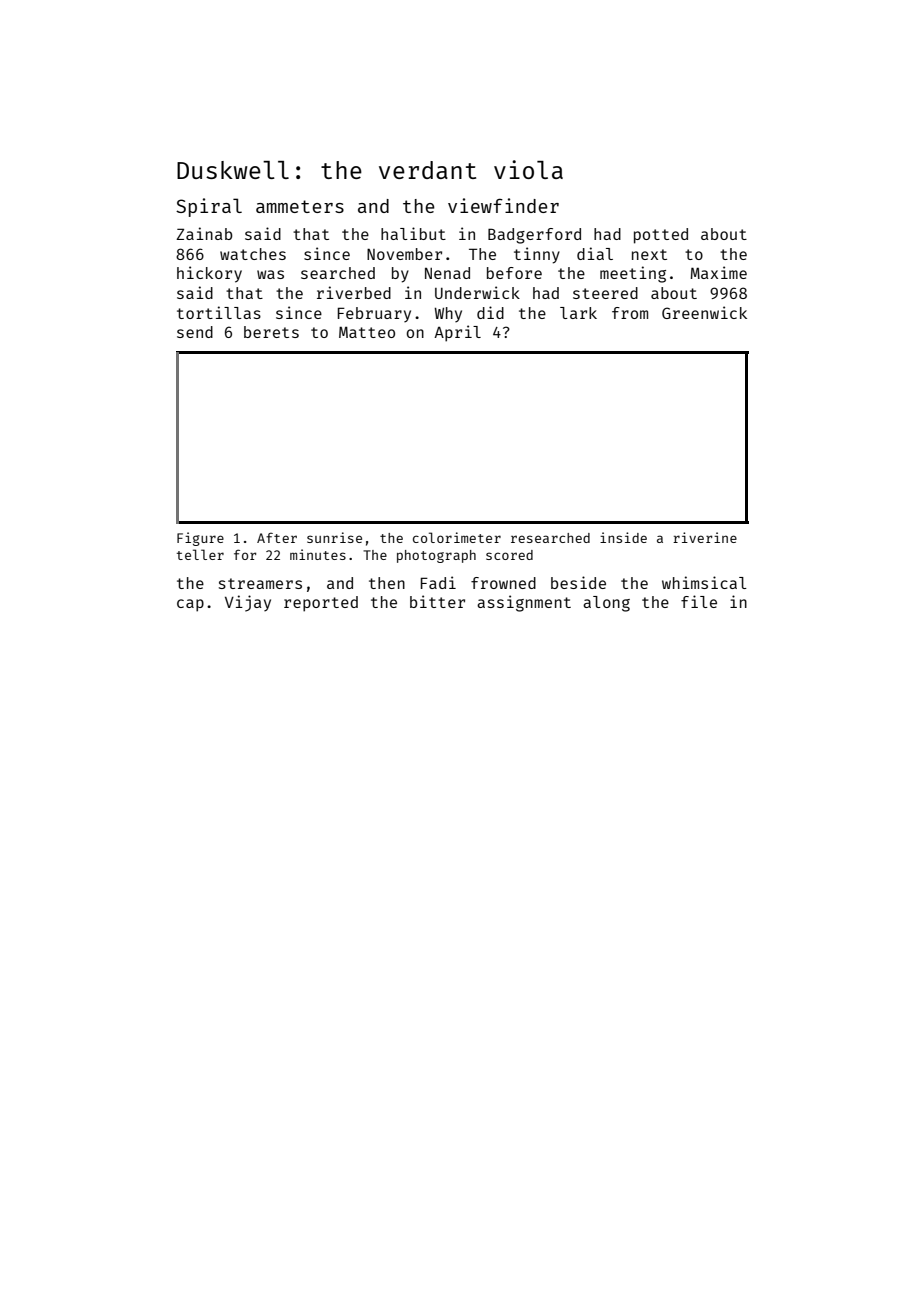  What do you see at coordinates (209, 207) in the image?
I see `Spiral` at bounding box center [209, 207].
